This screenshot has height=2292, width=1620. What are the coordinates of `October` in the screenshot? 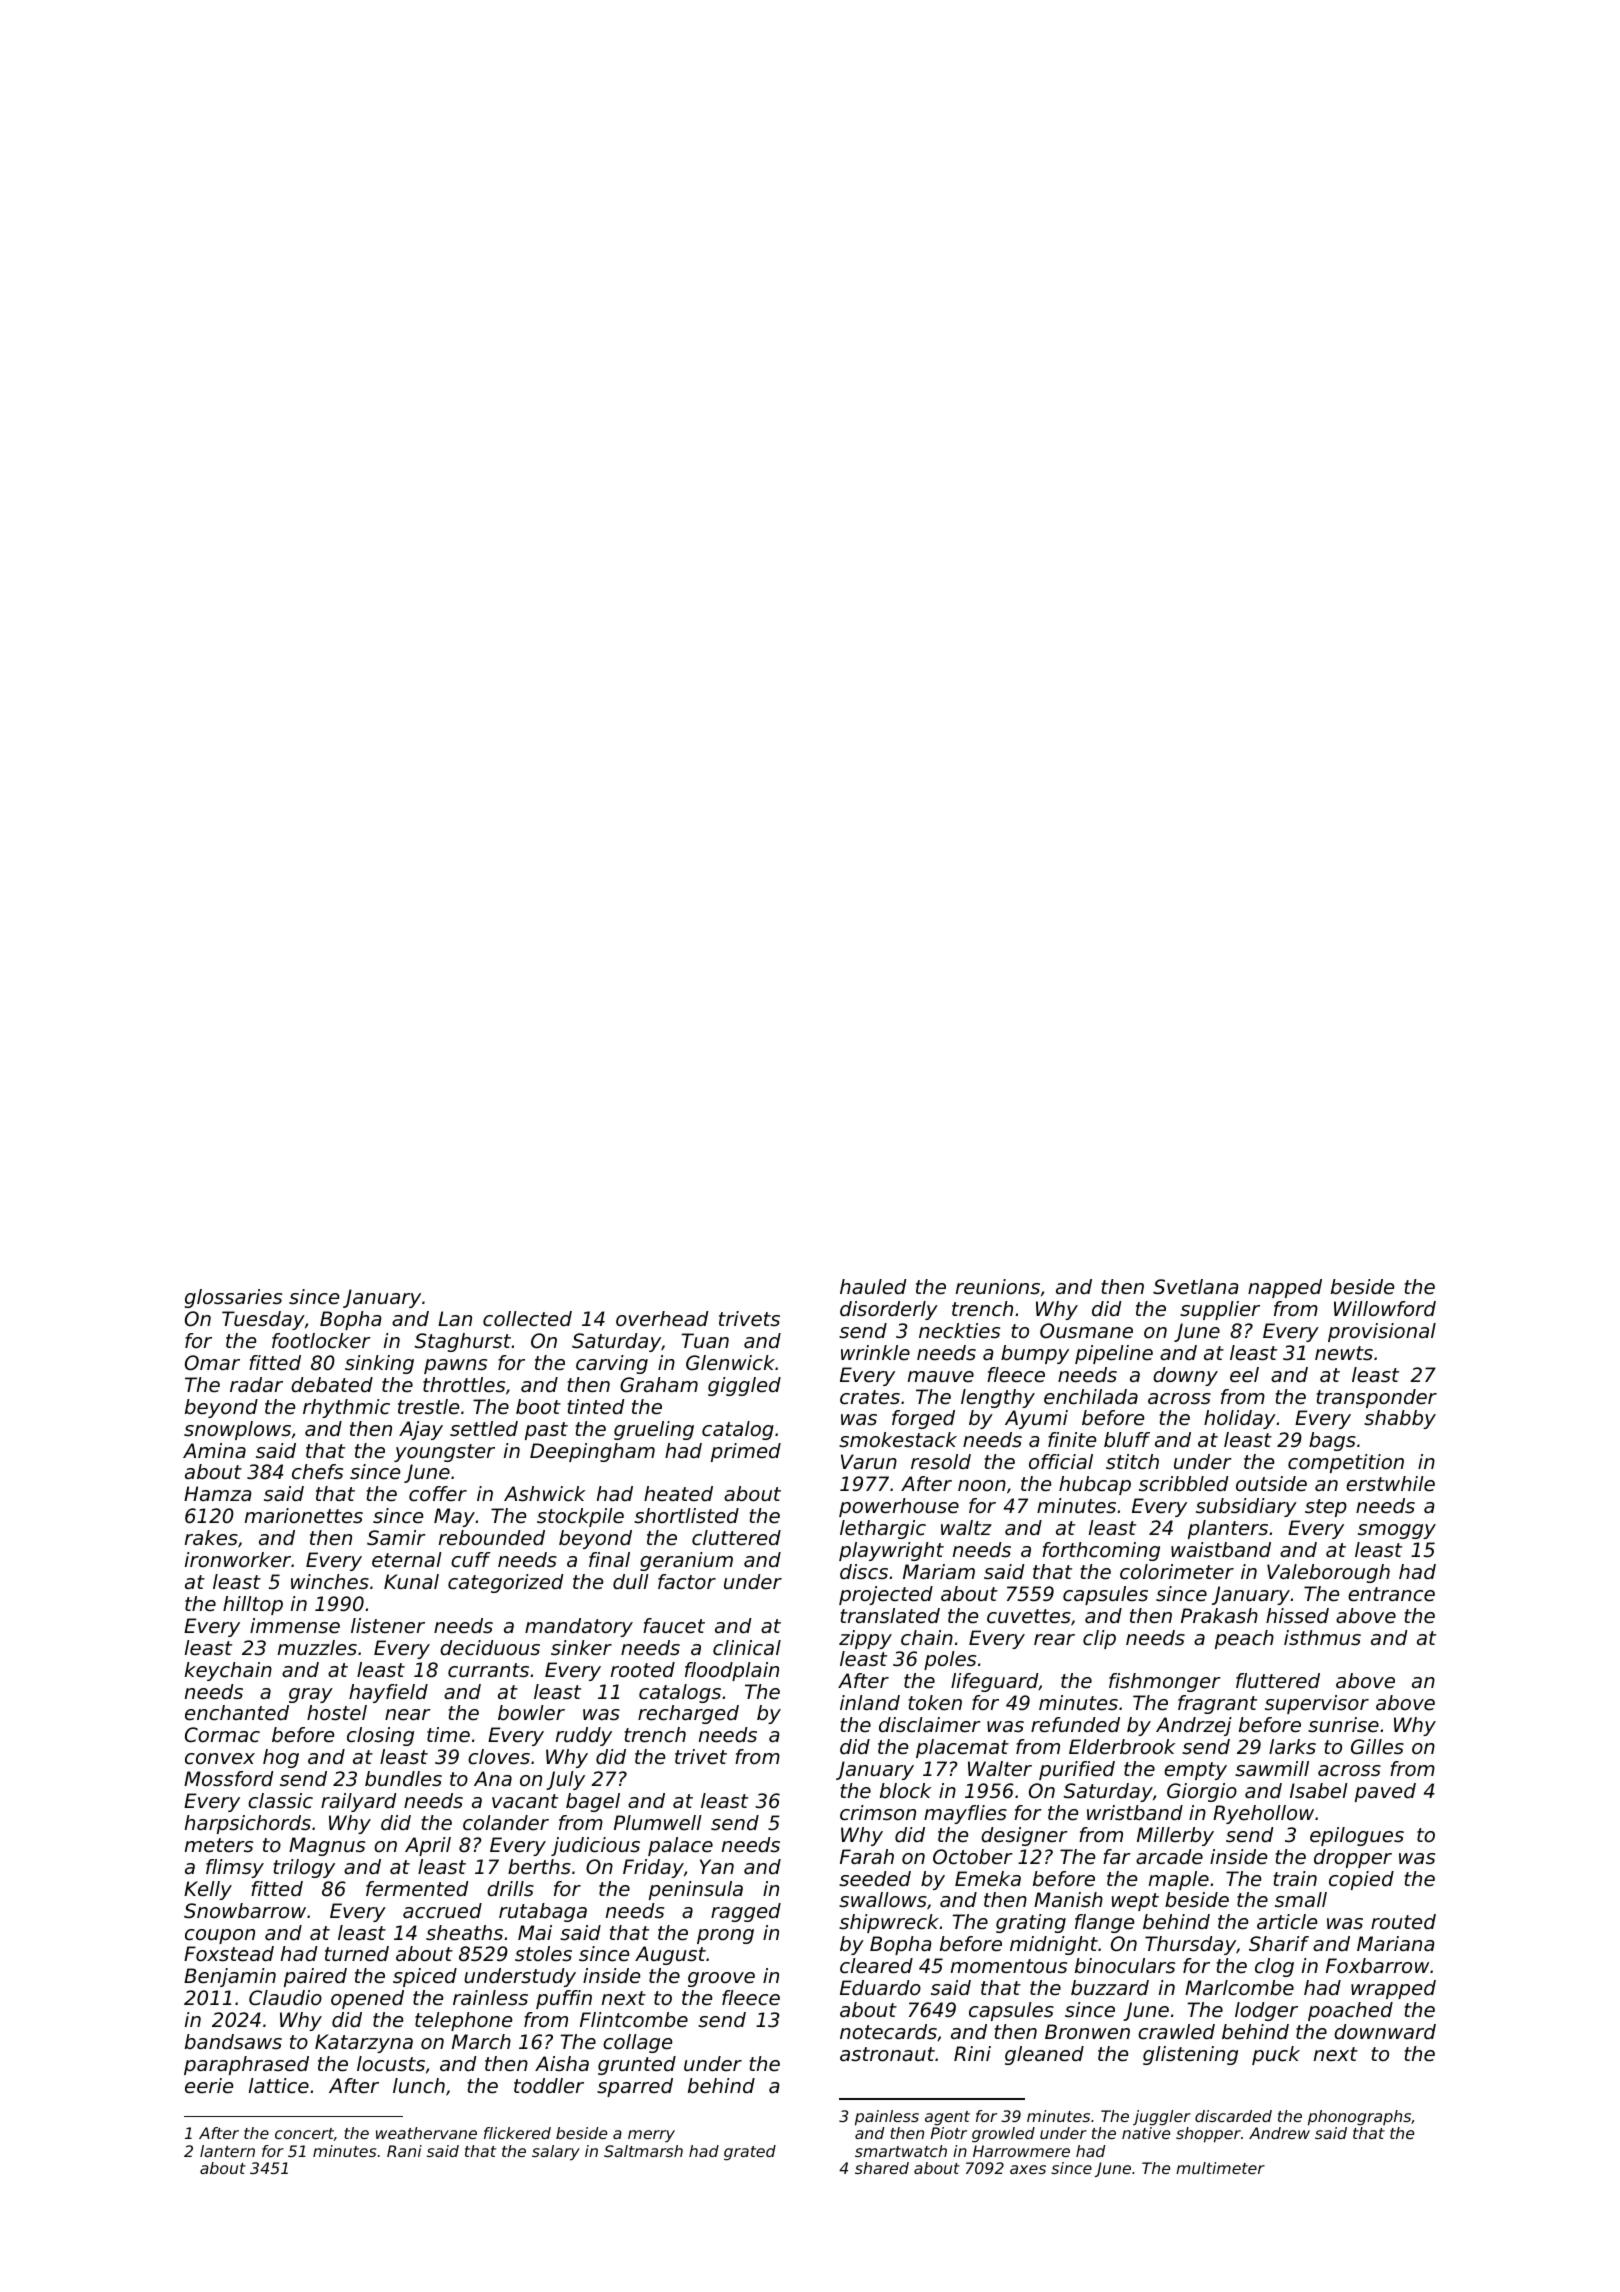 It's located at (973, 1857).
